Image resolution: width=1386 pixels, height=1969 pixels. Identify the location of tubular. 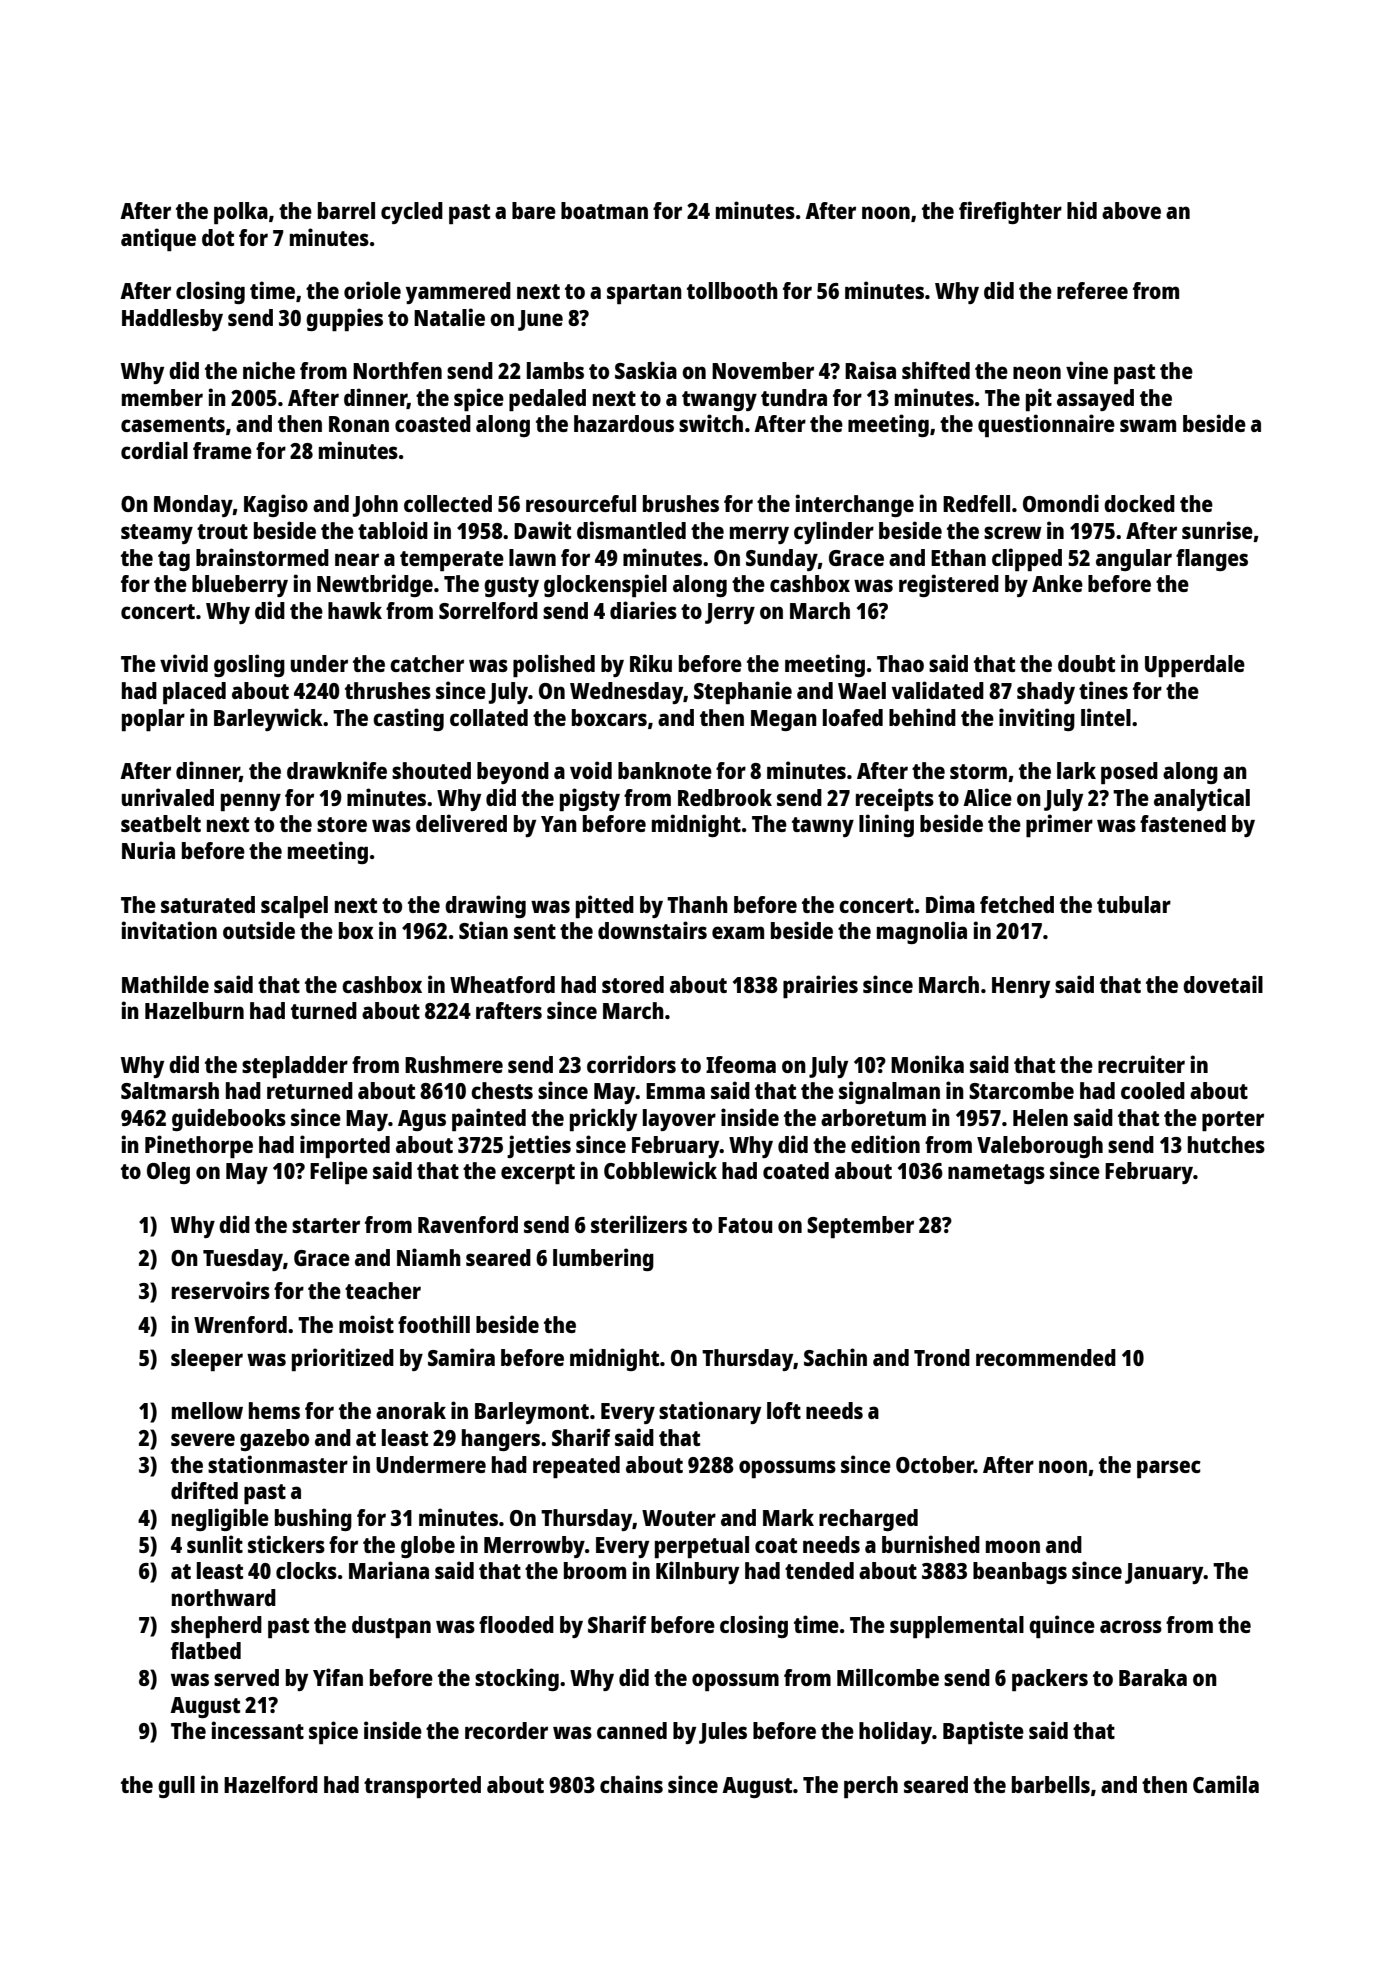
(1134, 904).
